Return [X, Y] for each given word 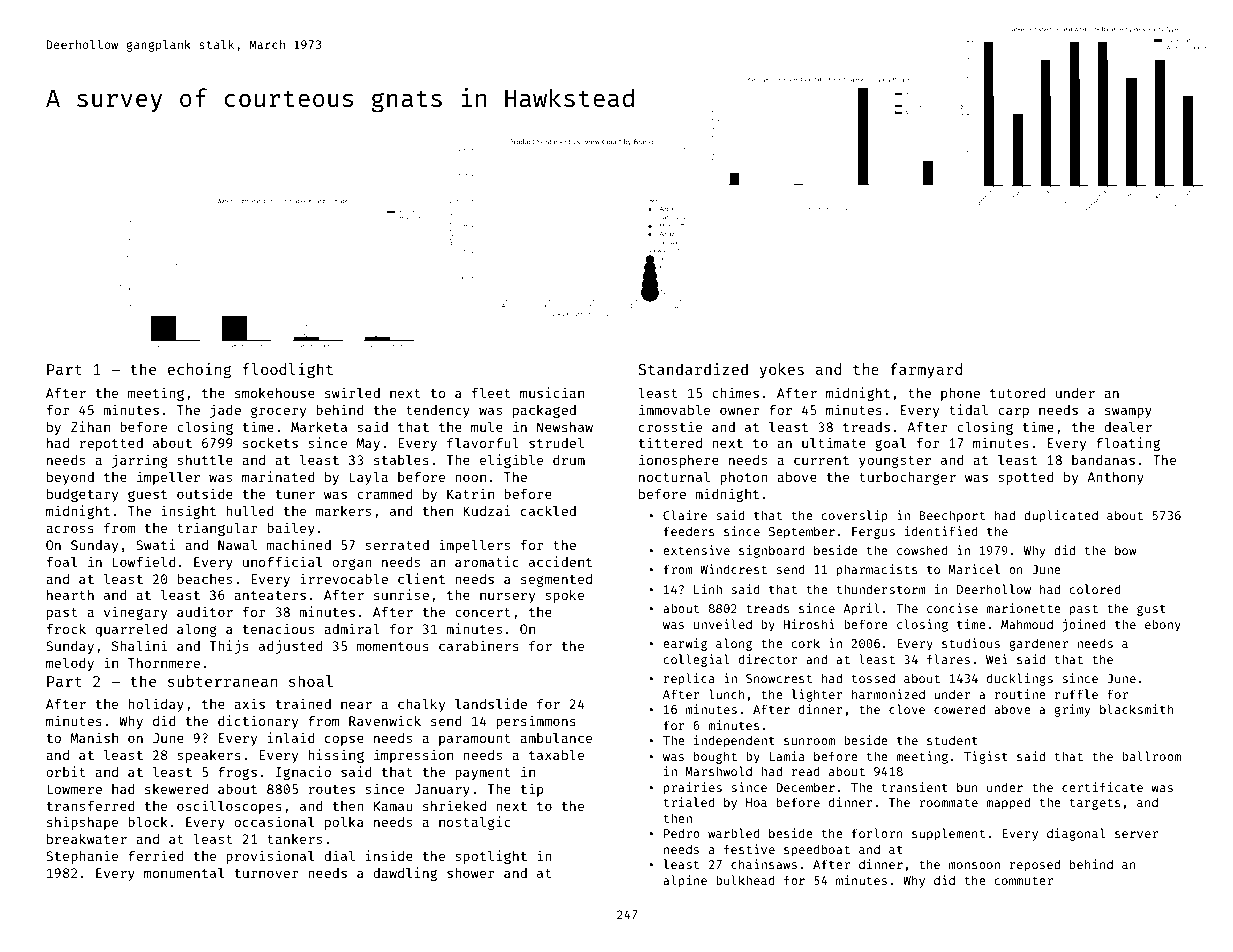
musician [552, 392]
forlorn [877, 833]
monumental [184, 872]
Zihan [90, 426]
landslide [491, 703]
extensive [696, 550]
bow [1125, 550]
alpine [685, 881]
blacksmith [1136, 709]
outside [205, 493]
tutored [1017, 393]
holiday [156, 705]
